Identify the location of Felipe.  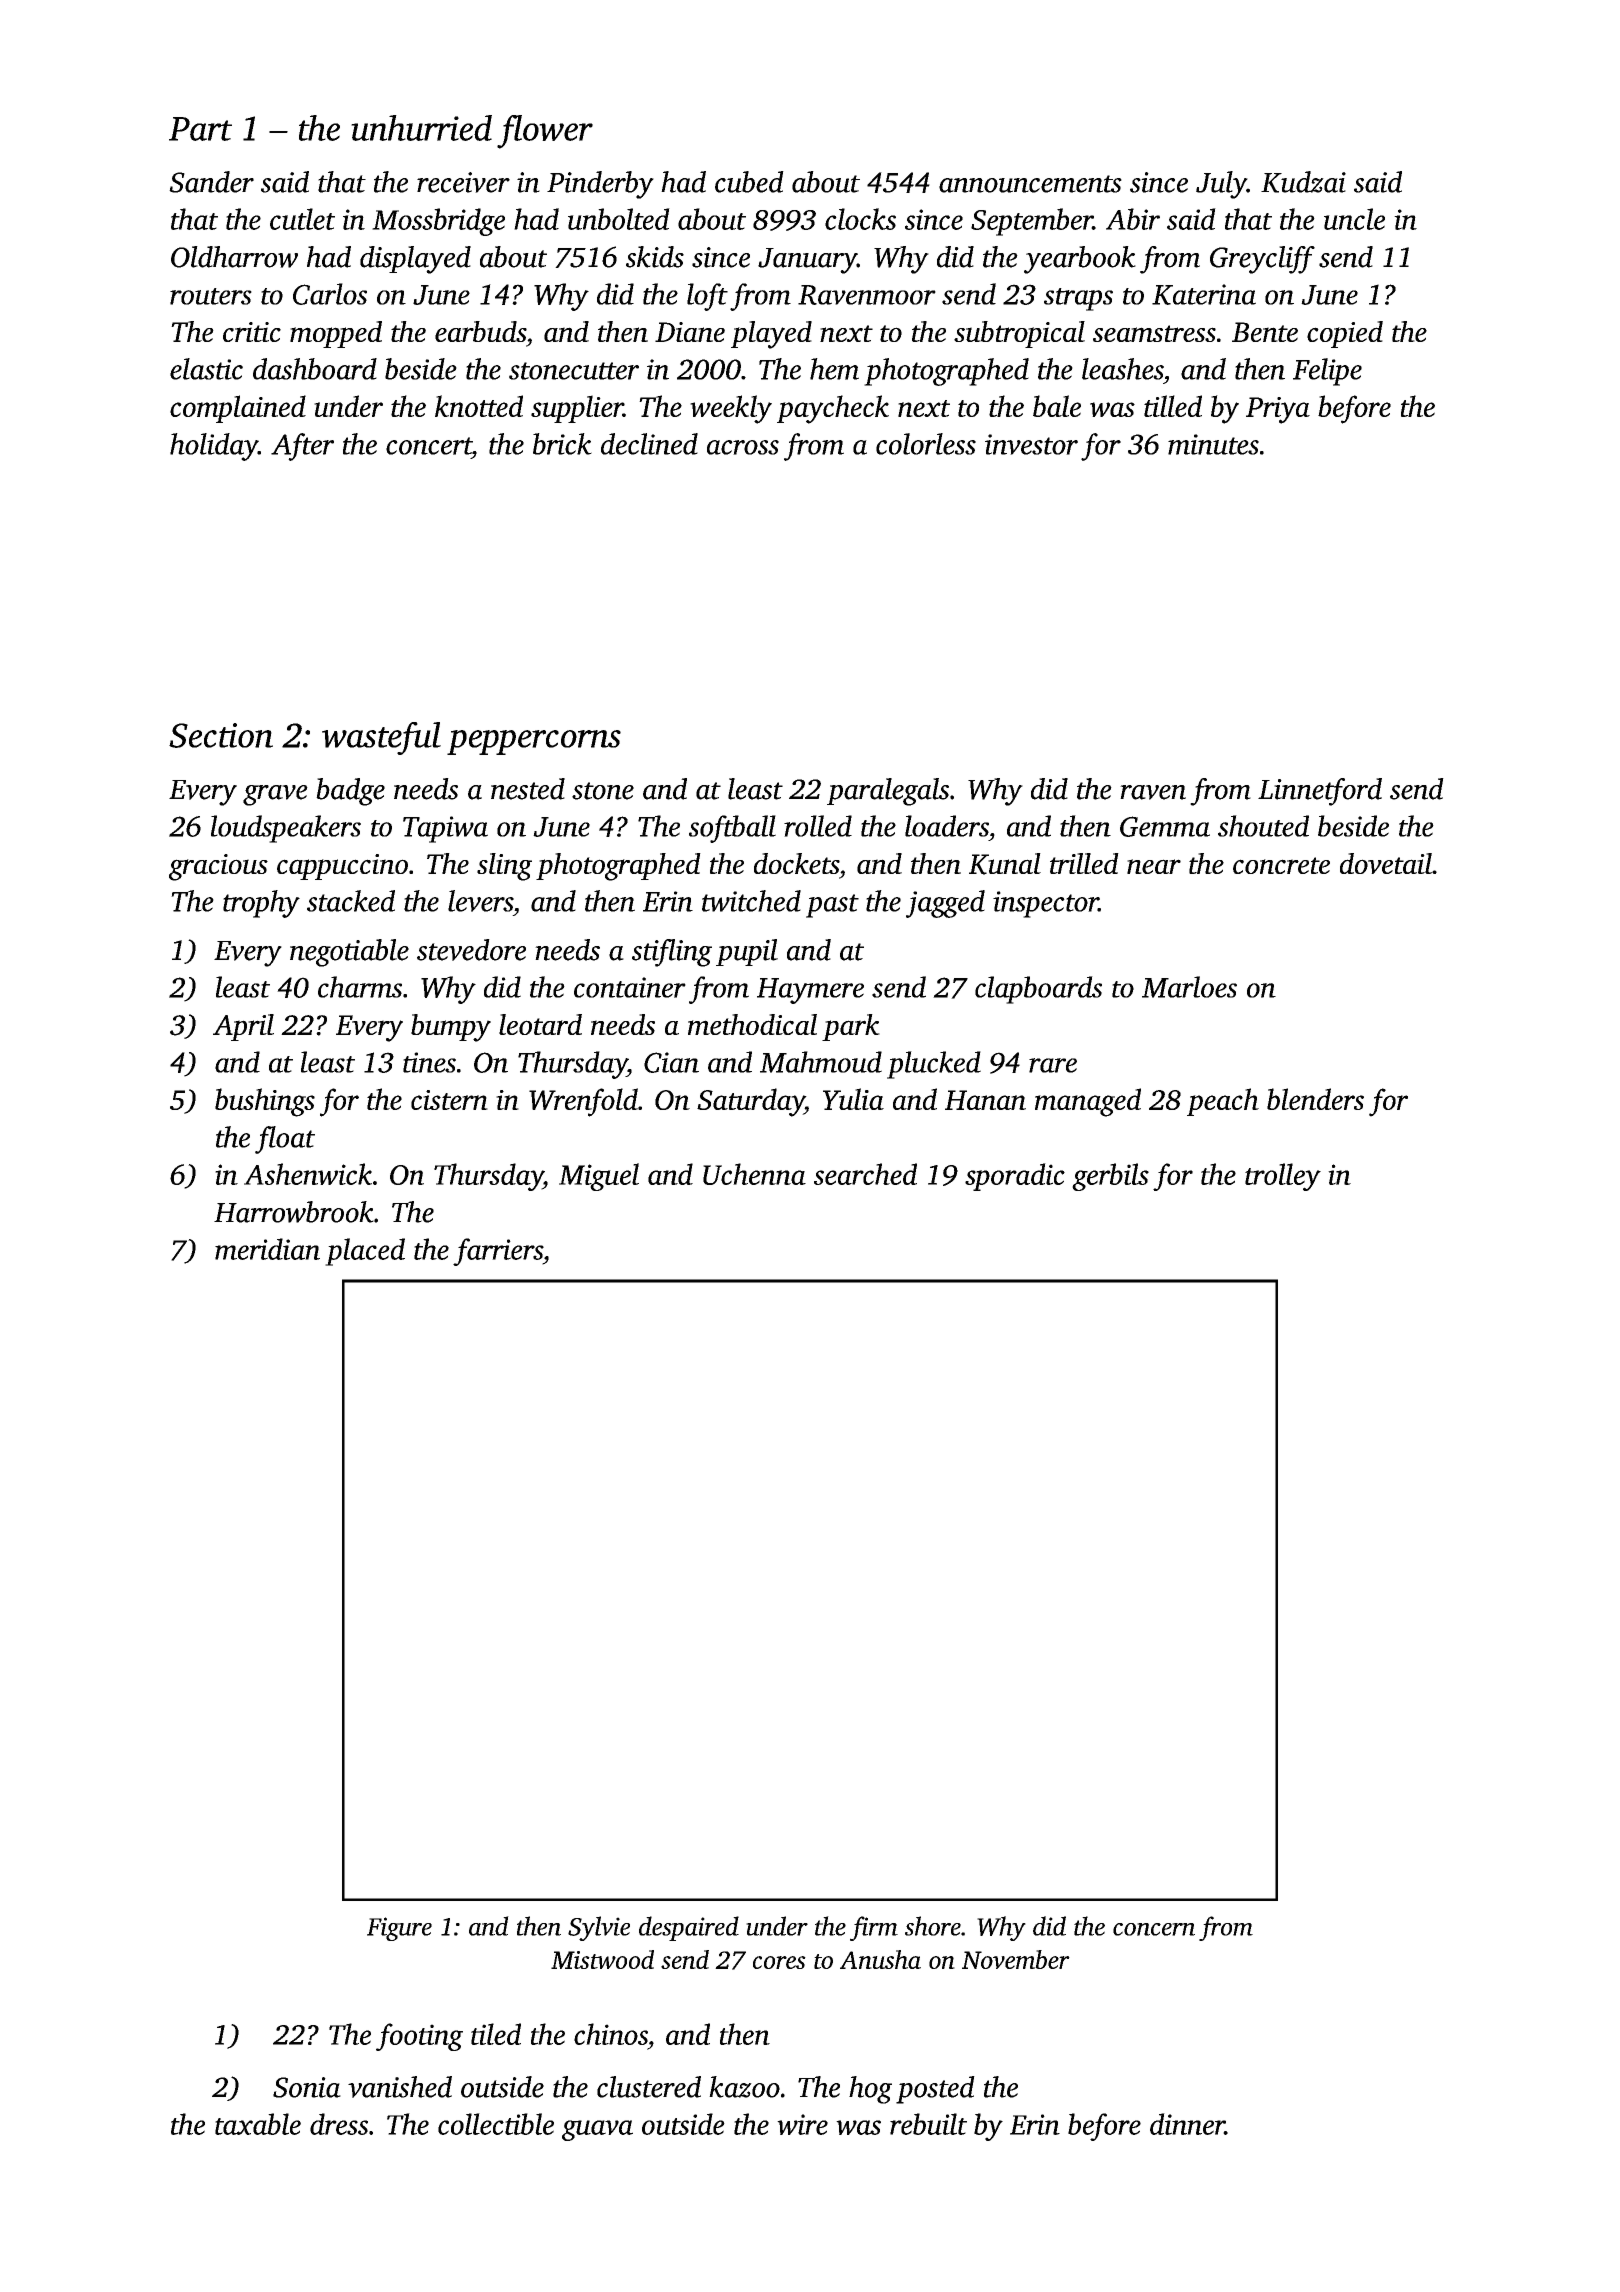
(1327, 372).
